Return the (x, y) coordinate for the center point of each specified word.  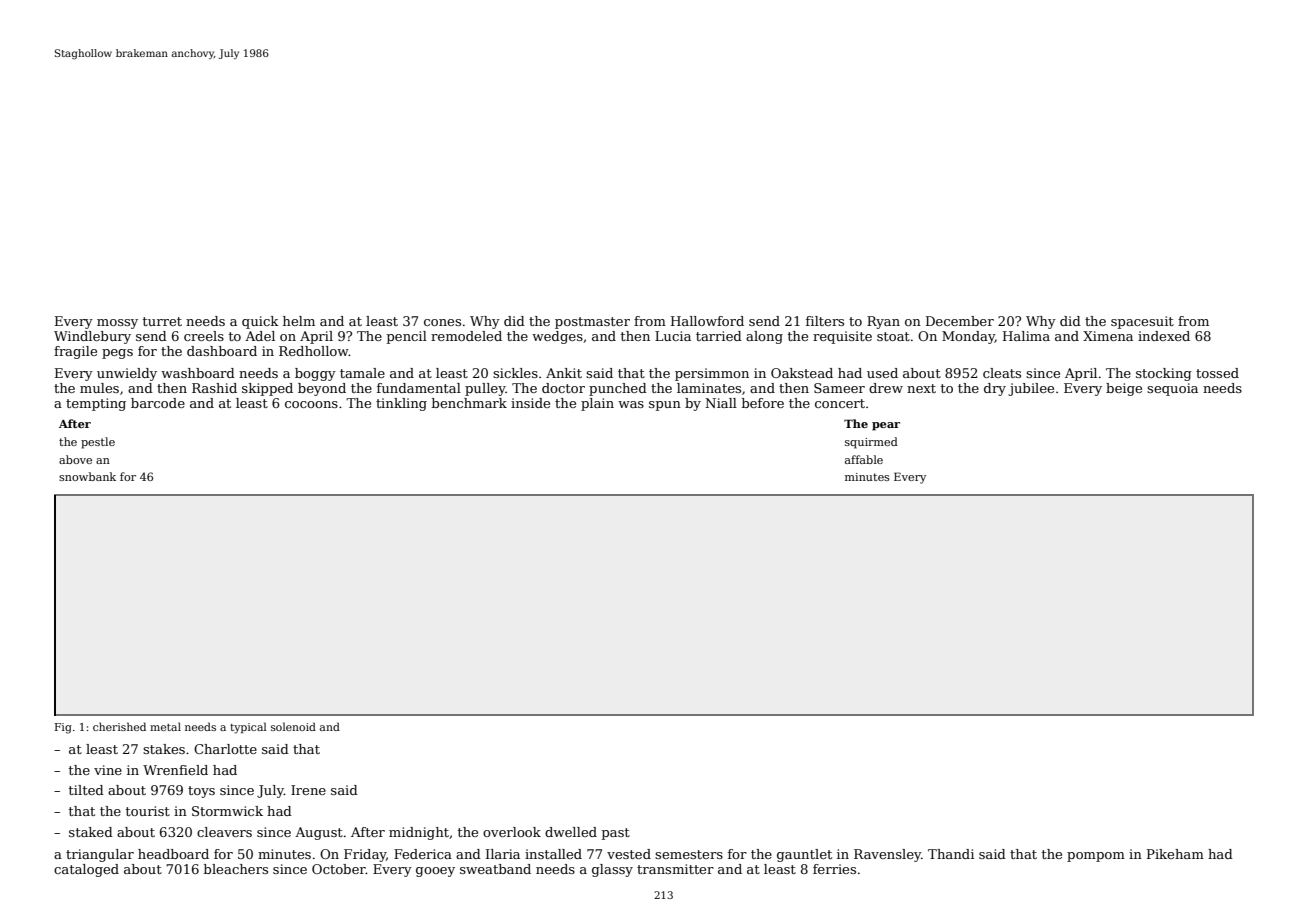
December (960, 321)
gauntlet (804, 855)
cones (442, 322)
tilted (86, 790)
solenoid (293, 726)
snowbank (87, 476)
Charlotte (225, 749)
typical (248, 728)
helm (299, 321)
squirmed (871, 443)
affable (864, 459)
